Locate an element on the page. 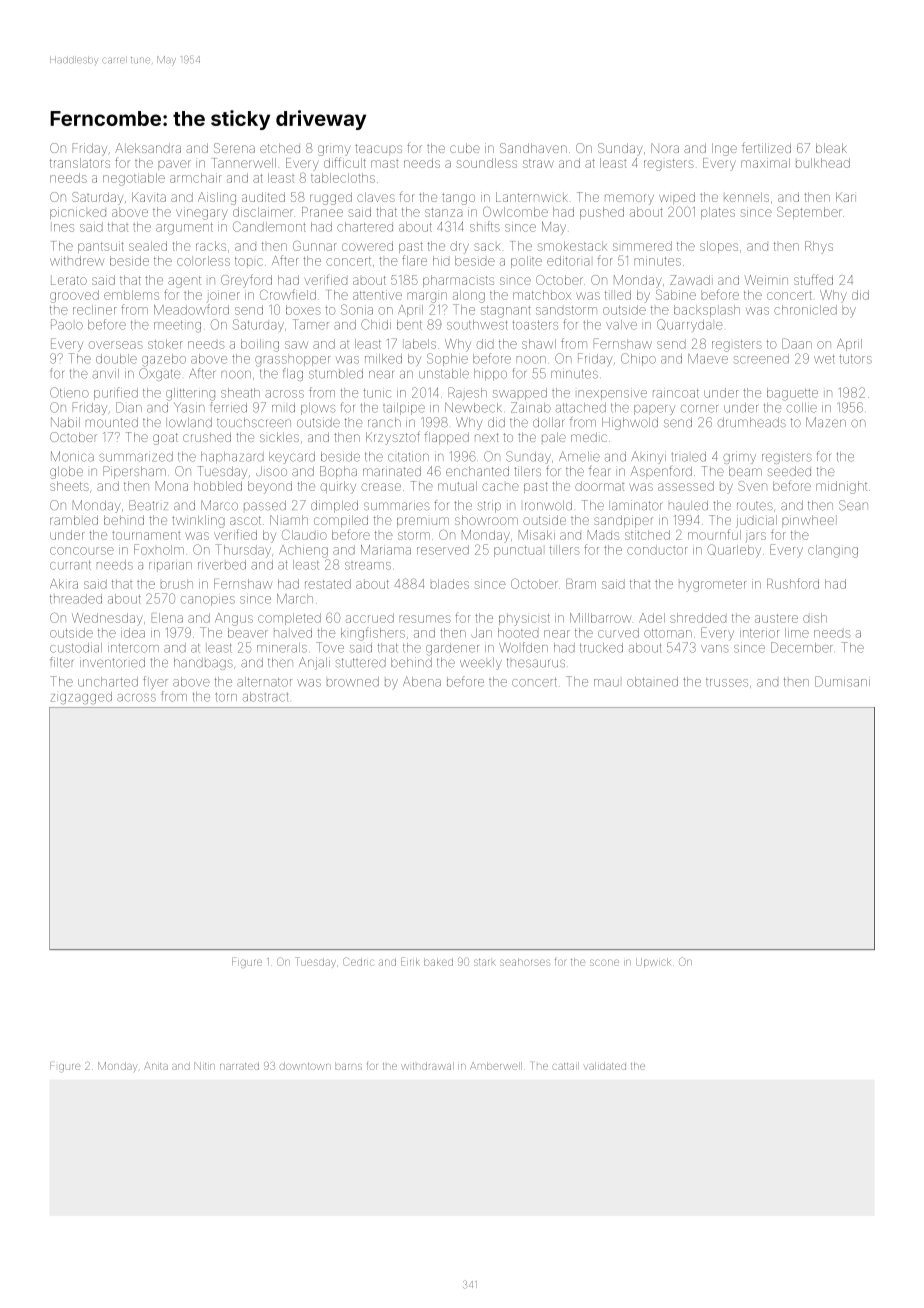 This image has height=1308, width=924. Sandhaven is located at coordinates (533, 148).
